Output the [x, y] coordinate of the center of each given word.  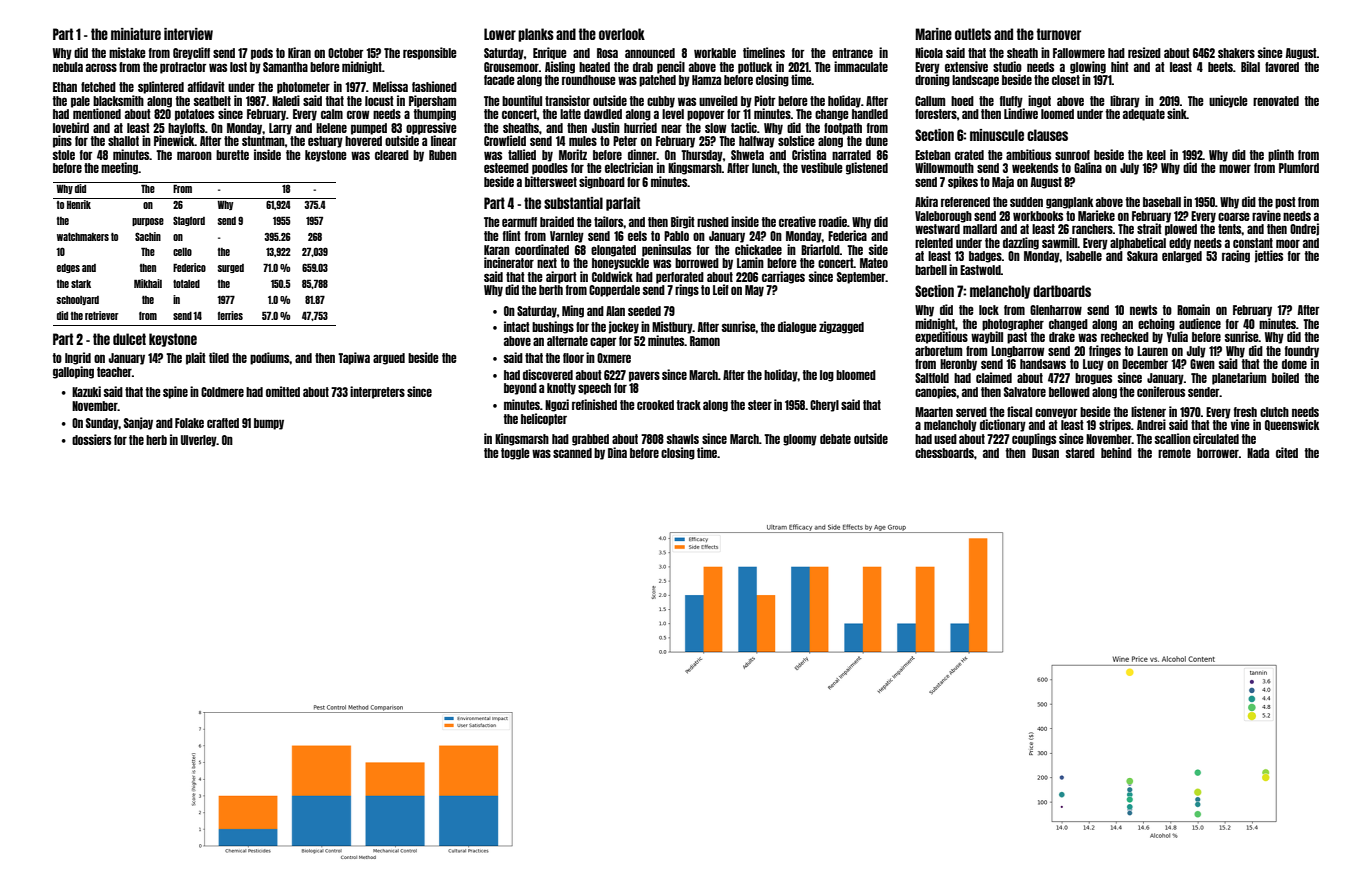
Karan [497, 250]
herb [156, 440]
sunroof [1072, 155]
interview [188, 34]
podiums [269, 358]
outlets [973, 34]
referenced [965, 202]
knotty [561, 389]
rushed [713, 222]
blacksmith [118, 100]
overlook [622, 34]
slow [715, 128]
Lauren [1152, 351]
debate [835, 439]
